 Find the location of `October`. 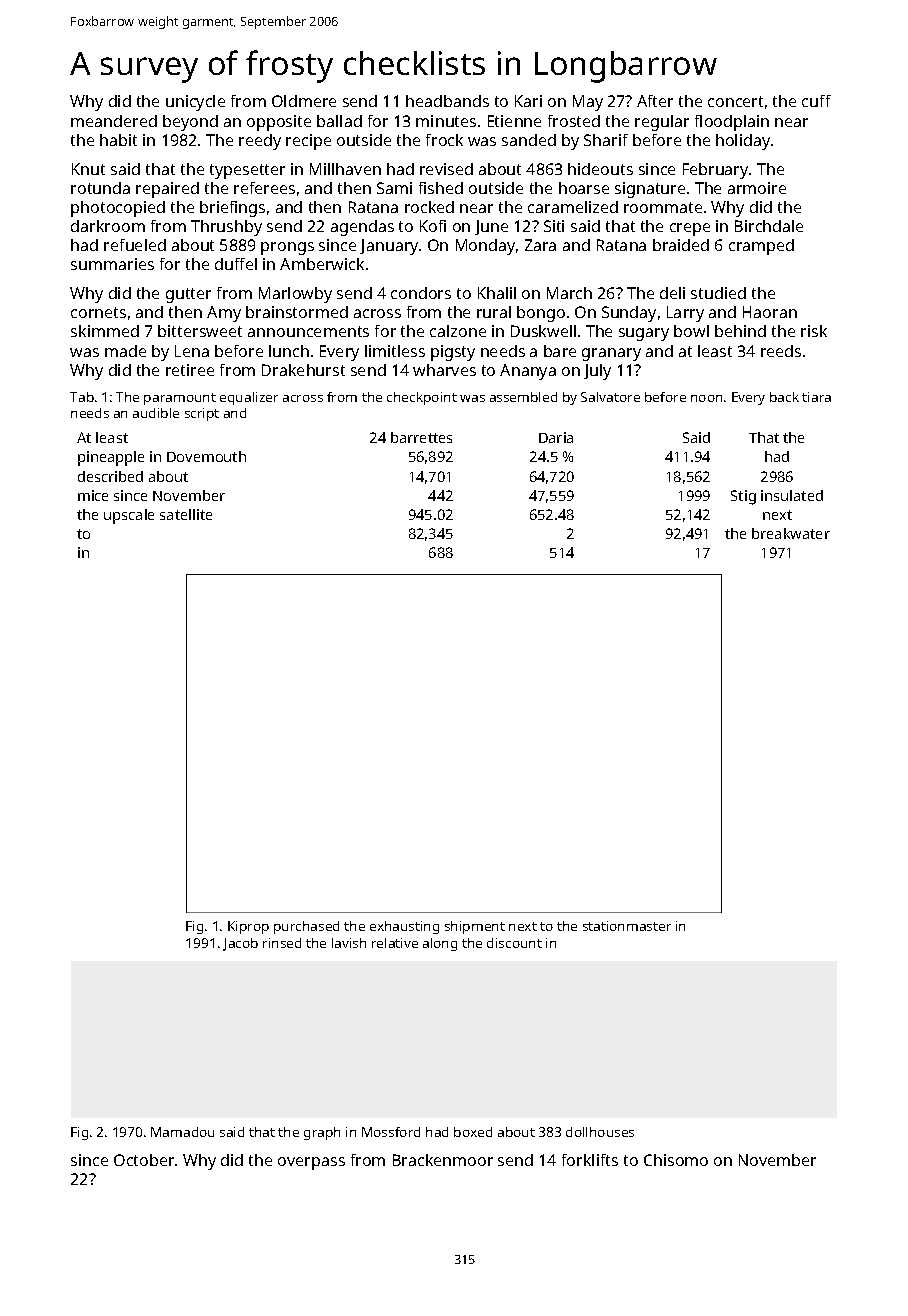

October is located at coordinates (144, 1160).
